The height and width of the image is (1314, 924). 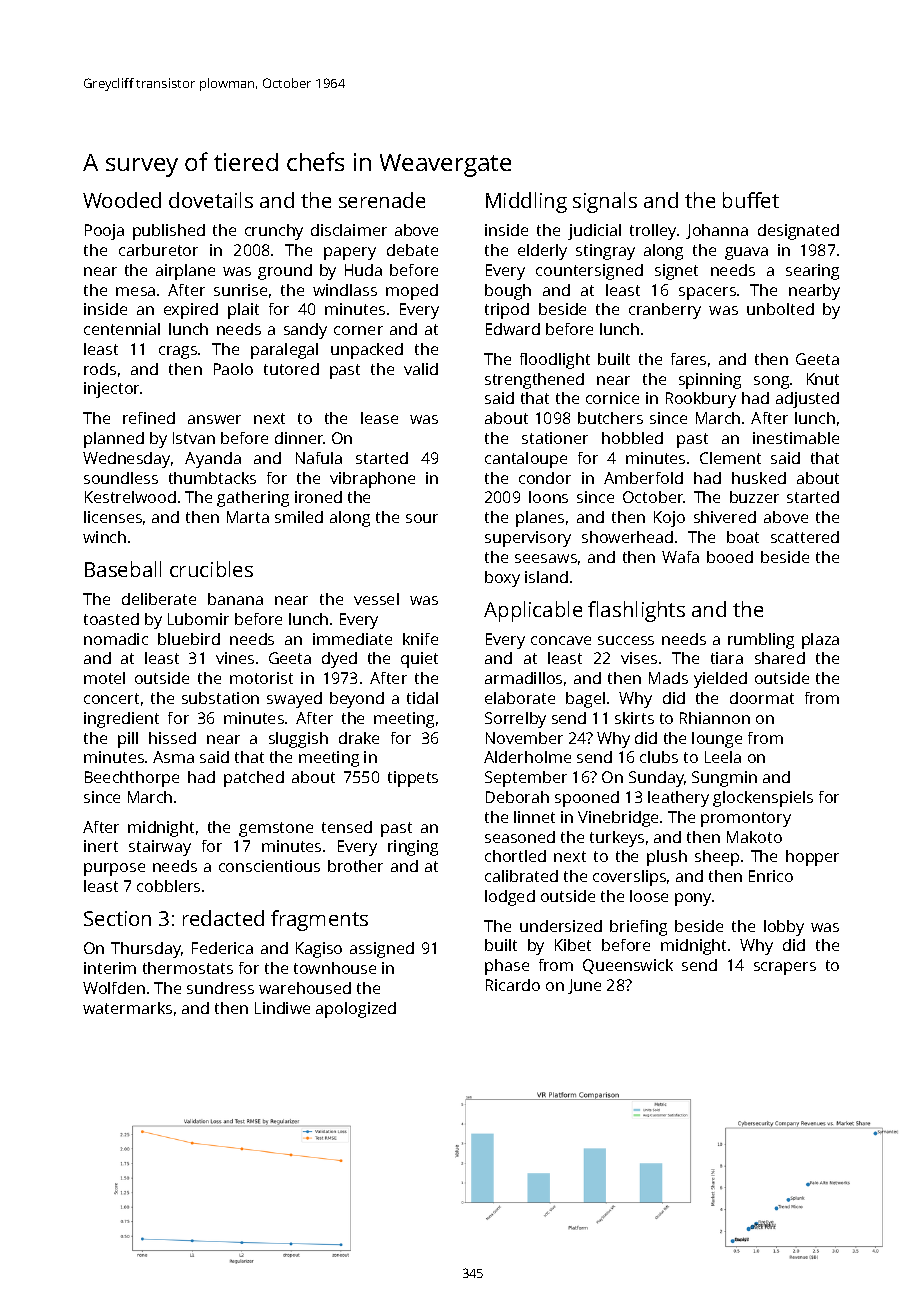 What do you see at coordinates (730, 557) in the image?
I see `booed` at bounding box center [730, 557].
